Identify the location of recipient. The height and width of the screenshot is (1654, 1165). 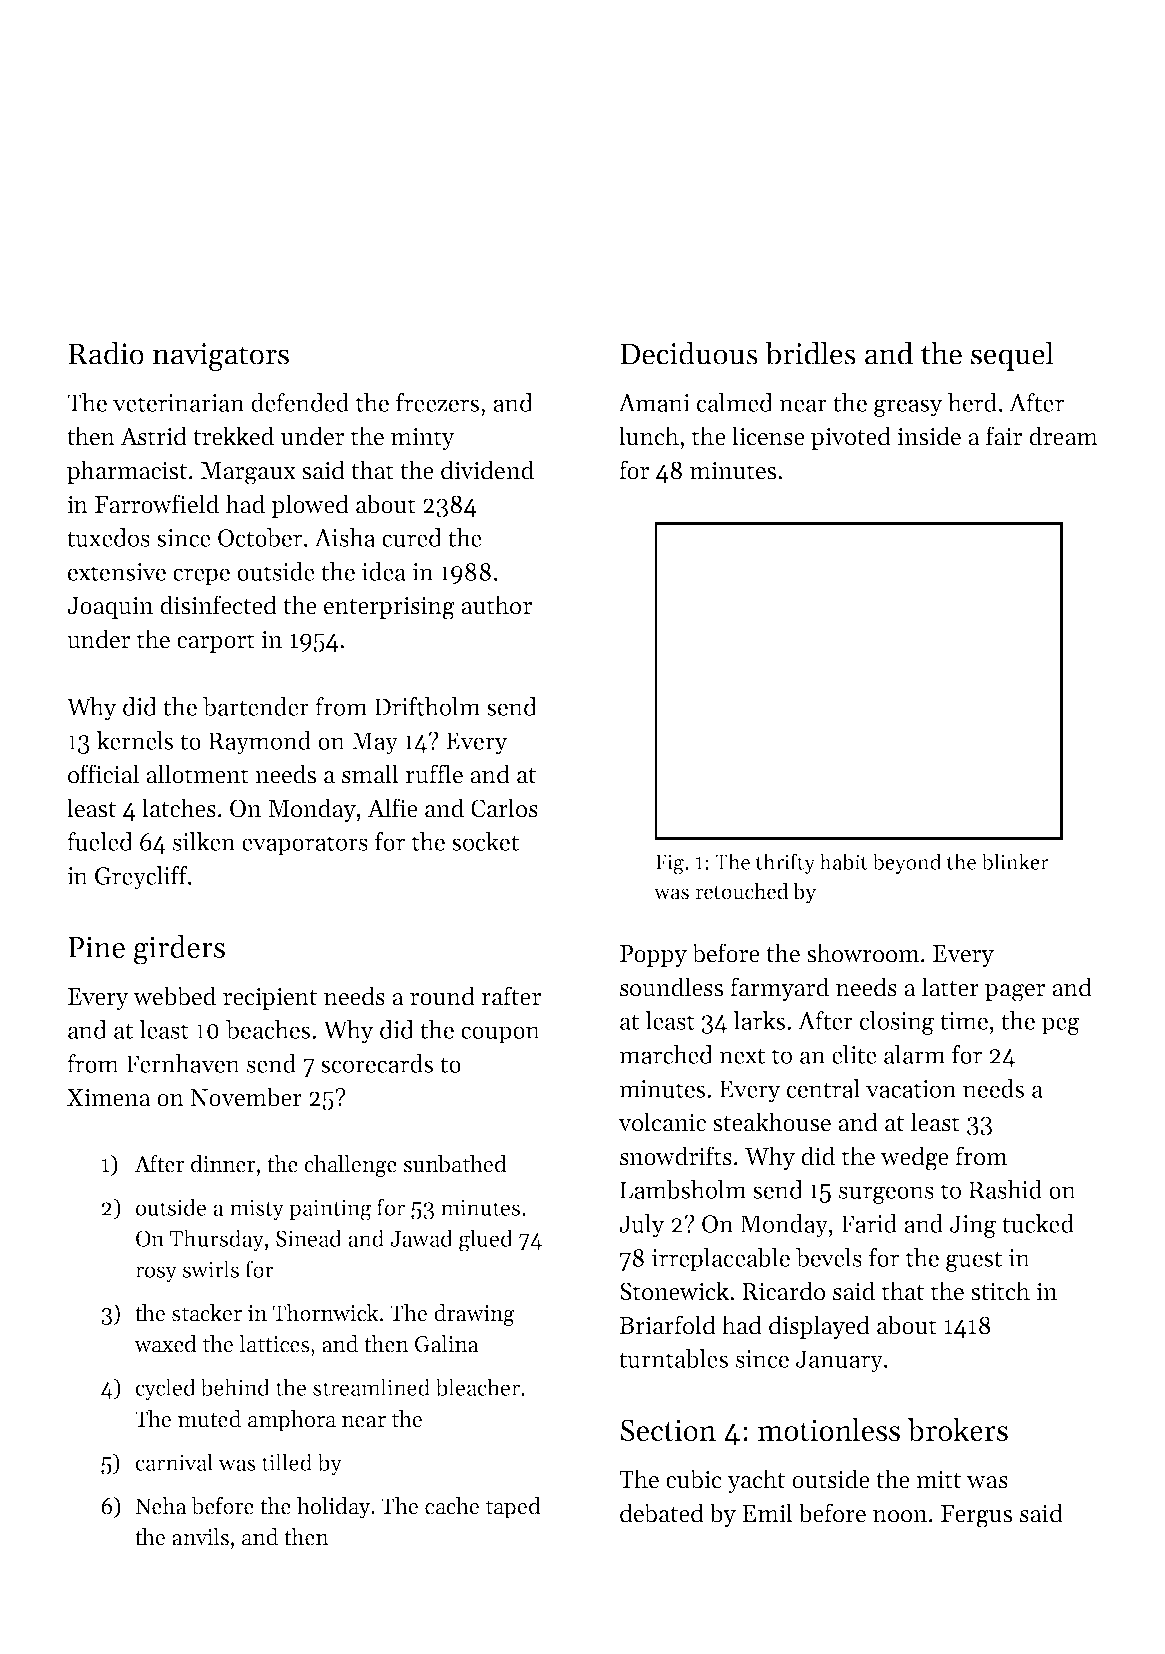
(270, 998).
